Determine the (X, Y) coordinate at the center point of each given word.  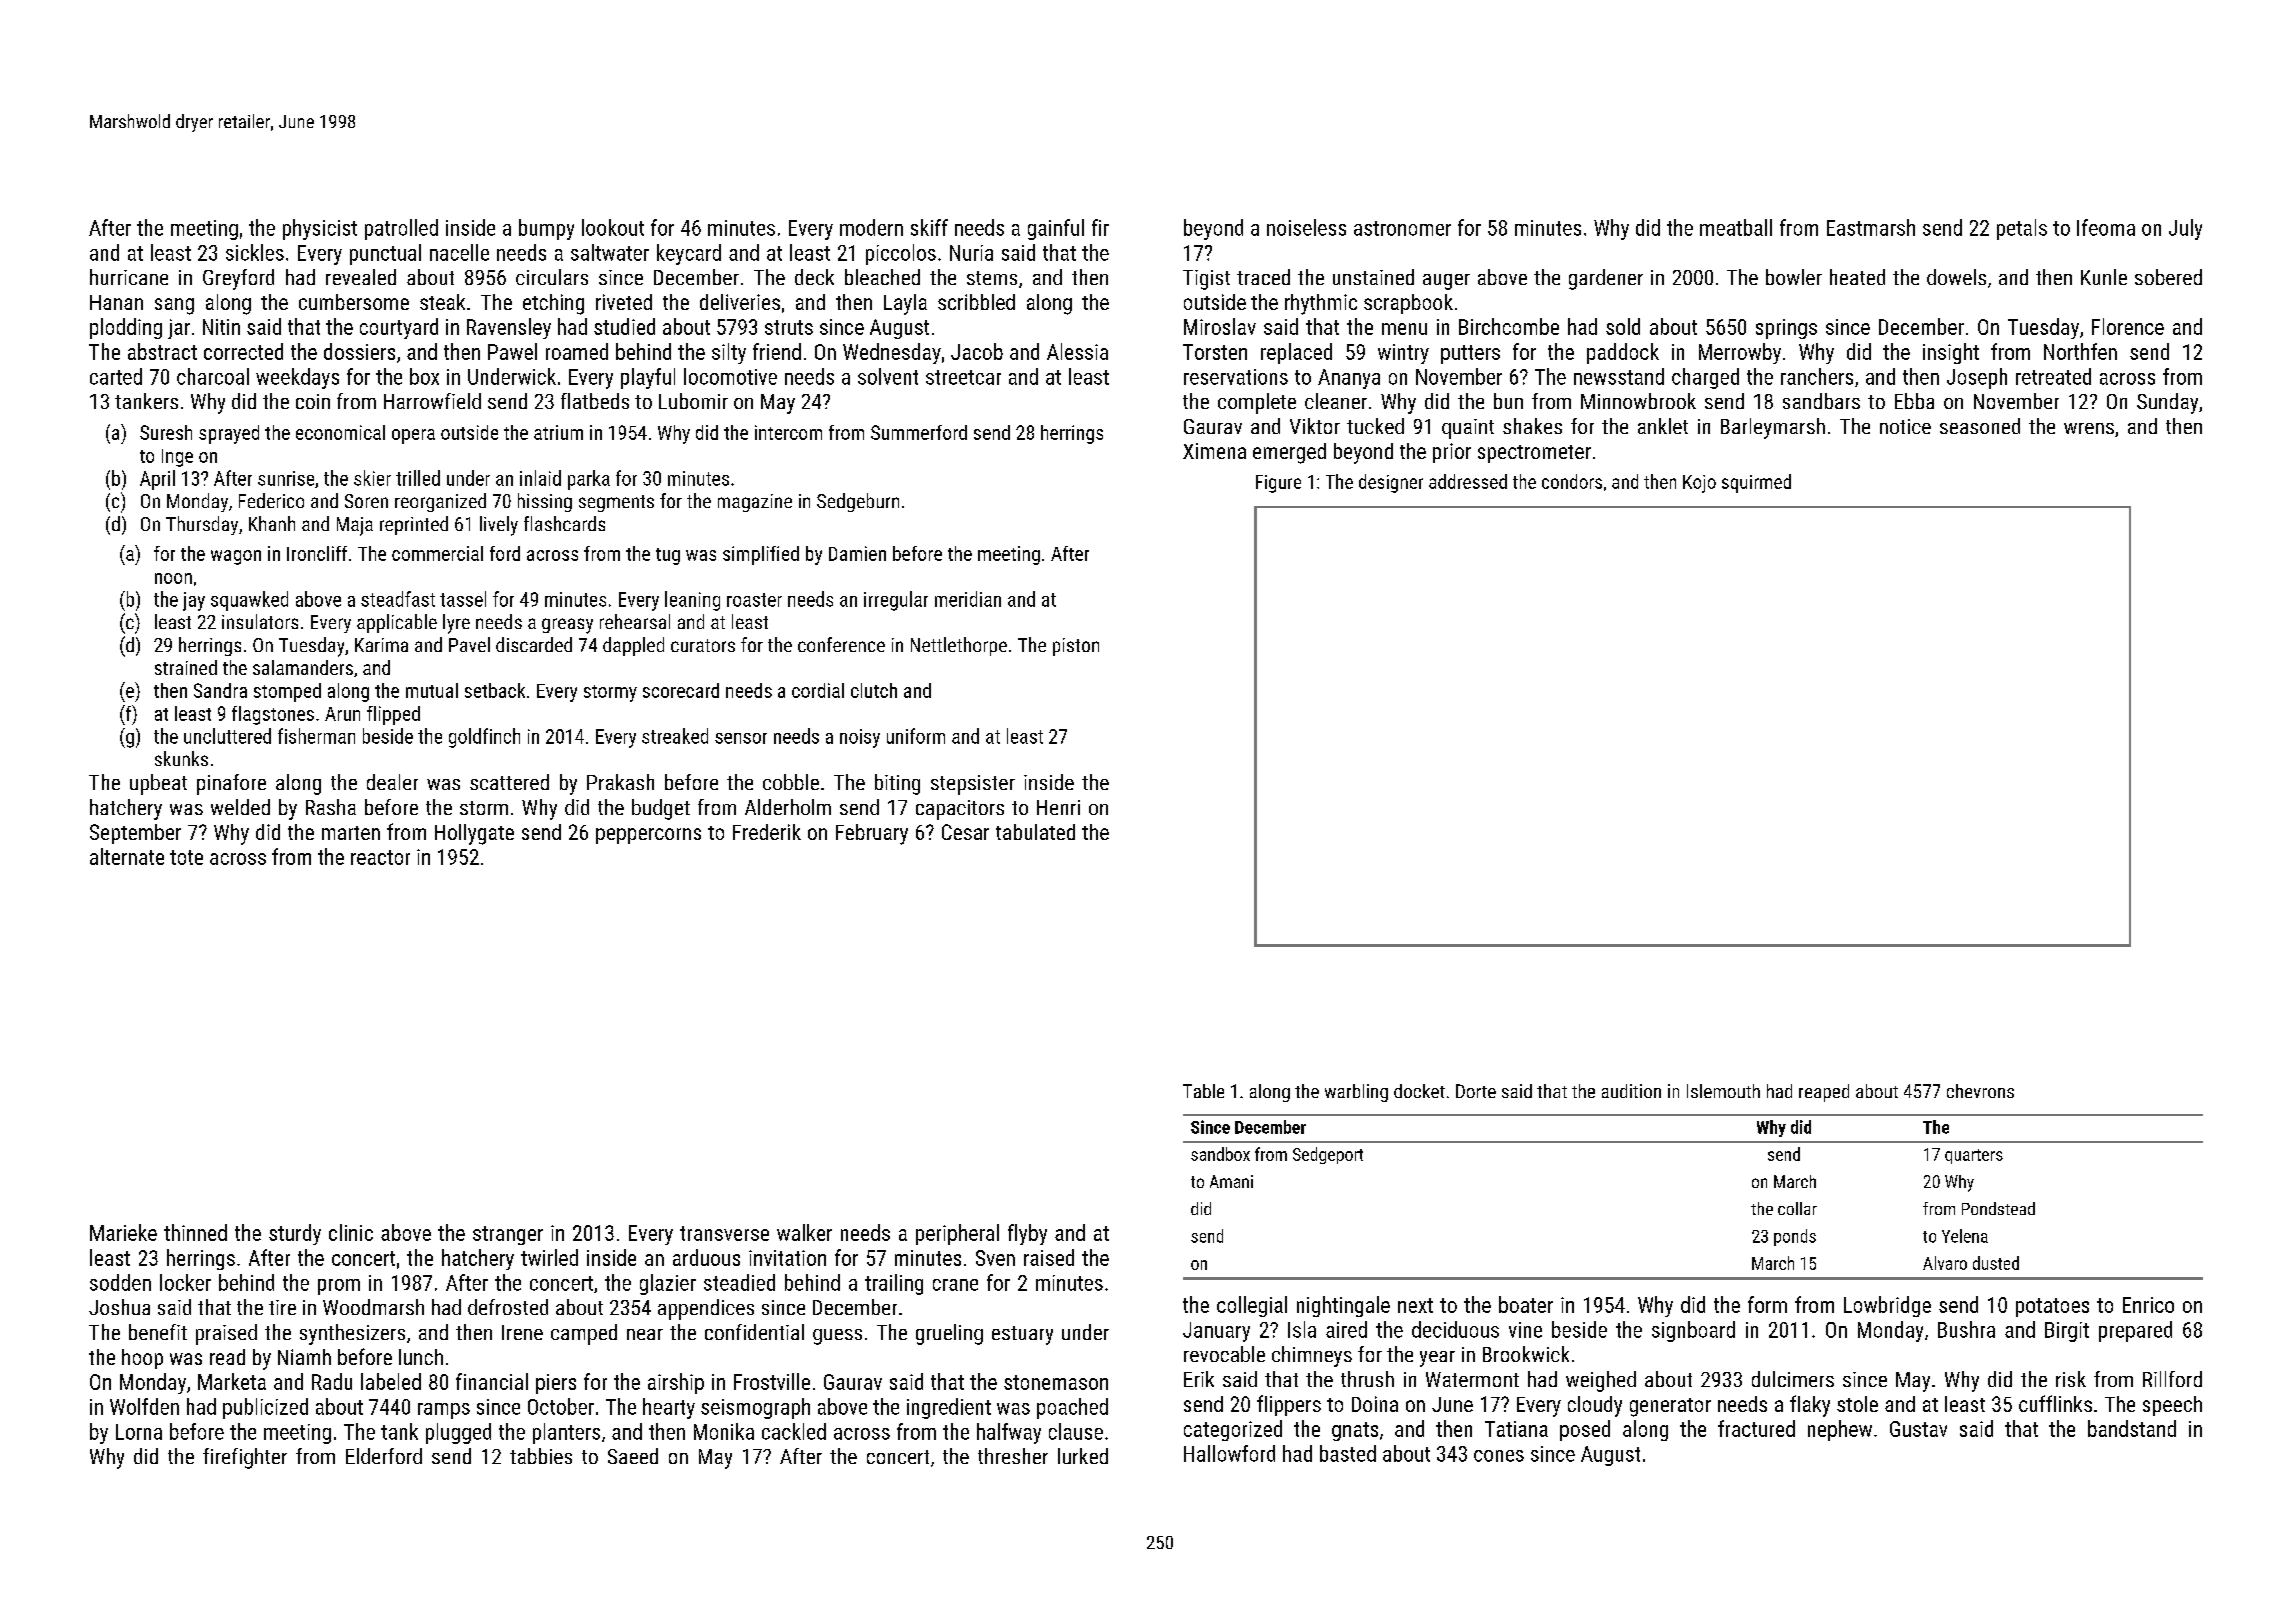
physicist (320, 229)
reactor (380, 857)
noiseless (1306, 227)
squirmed (1756, 483)
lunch (421, 1357)
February (872, 834)
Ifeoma (2106, 227)
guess (837, 1337)
